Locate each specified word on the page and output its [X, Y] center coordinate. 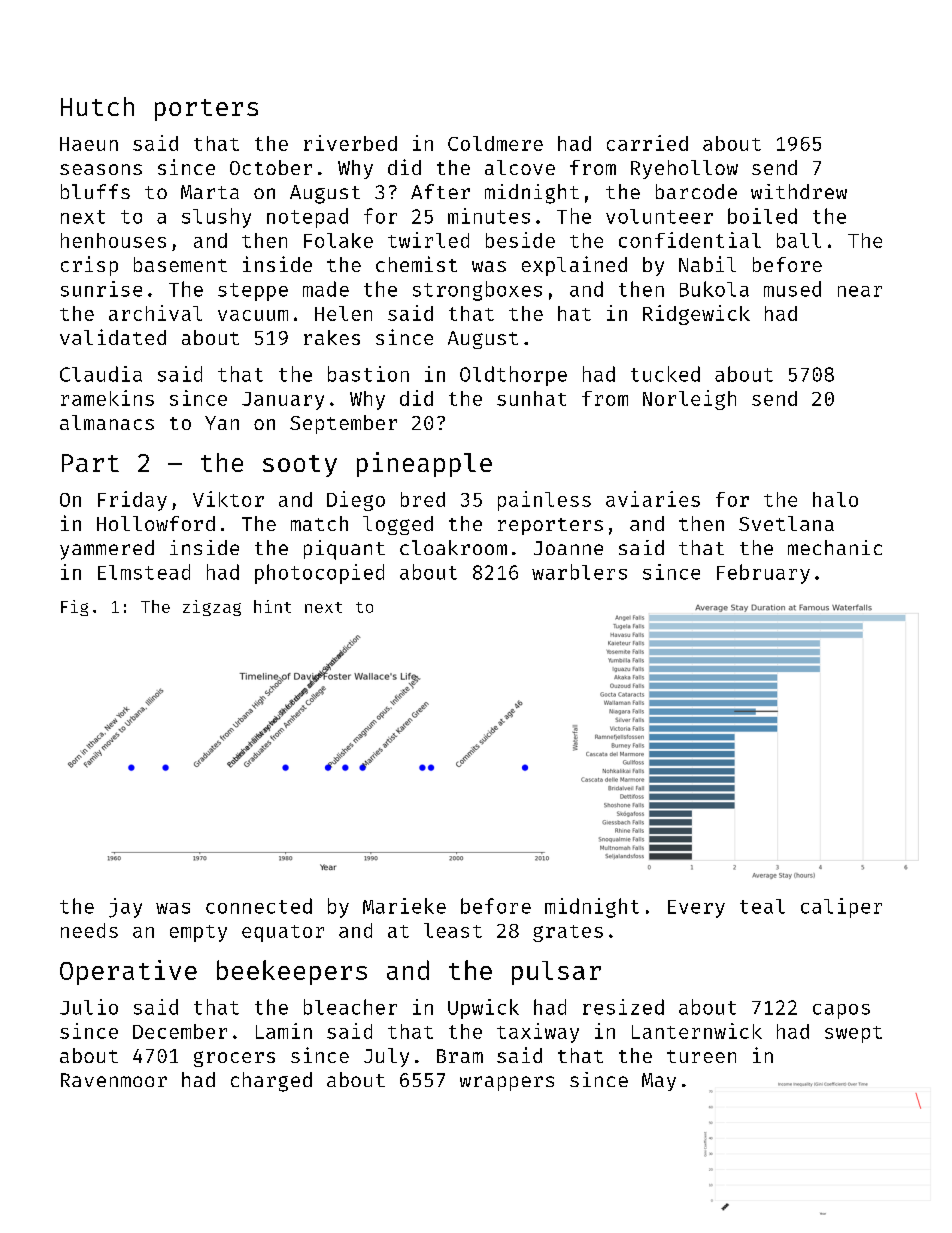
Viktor [228, 499]
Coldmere [495, 143]
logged [398, 525]
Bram [460, 1056]
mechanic [835, 547]
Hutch [97, 106]
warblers [579, 572]
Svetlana [786, 523]
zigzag [212, 608]
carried [647, 143]
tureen [701, 1056]
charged [271, 1082]
